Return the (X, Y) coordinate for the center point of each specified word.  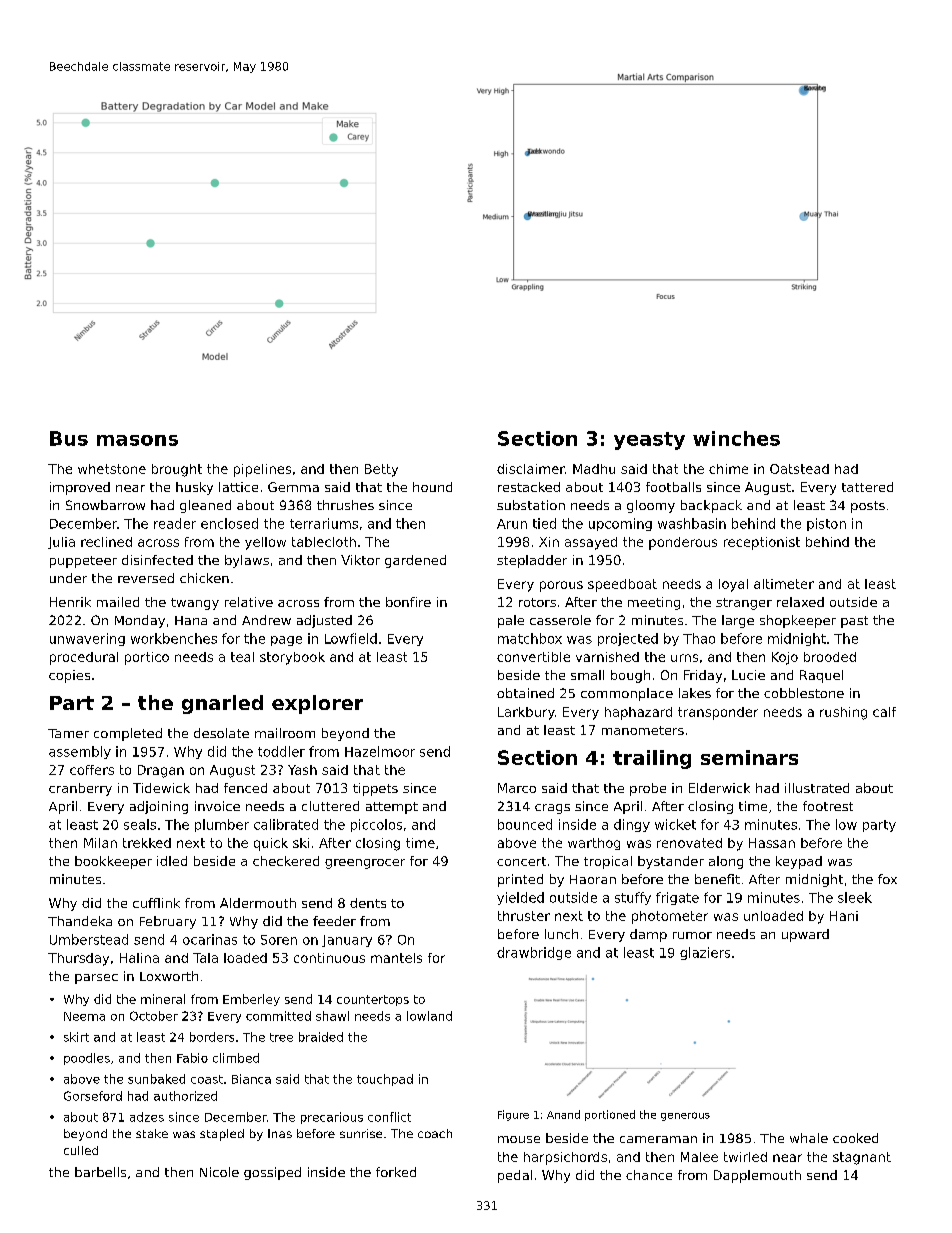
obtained (525, 693)
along (726, 862)
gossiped (272, 1173)
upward (805, 935)
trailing (652, 759)
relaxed (800, 602)
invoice (217, 806)
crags (552, 809)
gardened (415, 561)
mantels (396, 958)
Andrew (266, 620)
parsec (96, 979)
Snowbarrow (105, 505)
